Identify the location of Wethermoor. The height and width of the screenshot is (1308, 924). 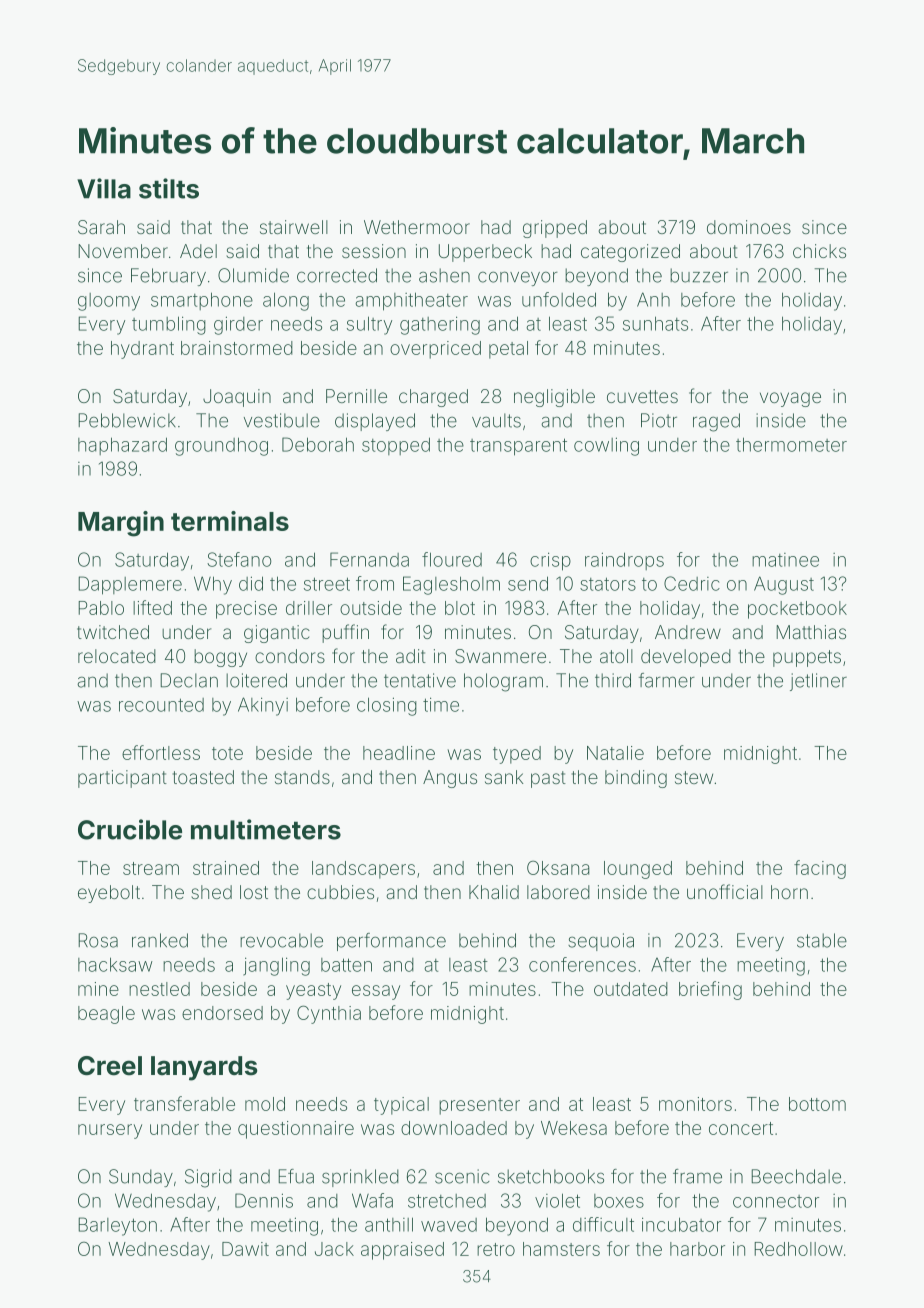
(417, 227).
